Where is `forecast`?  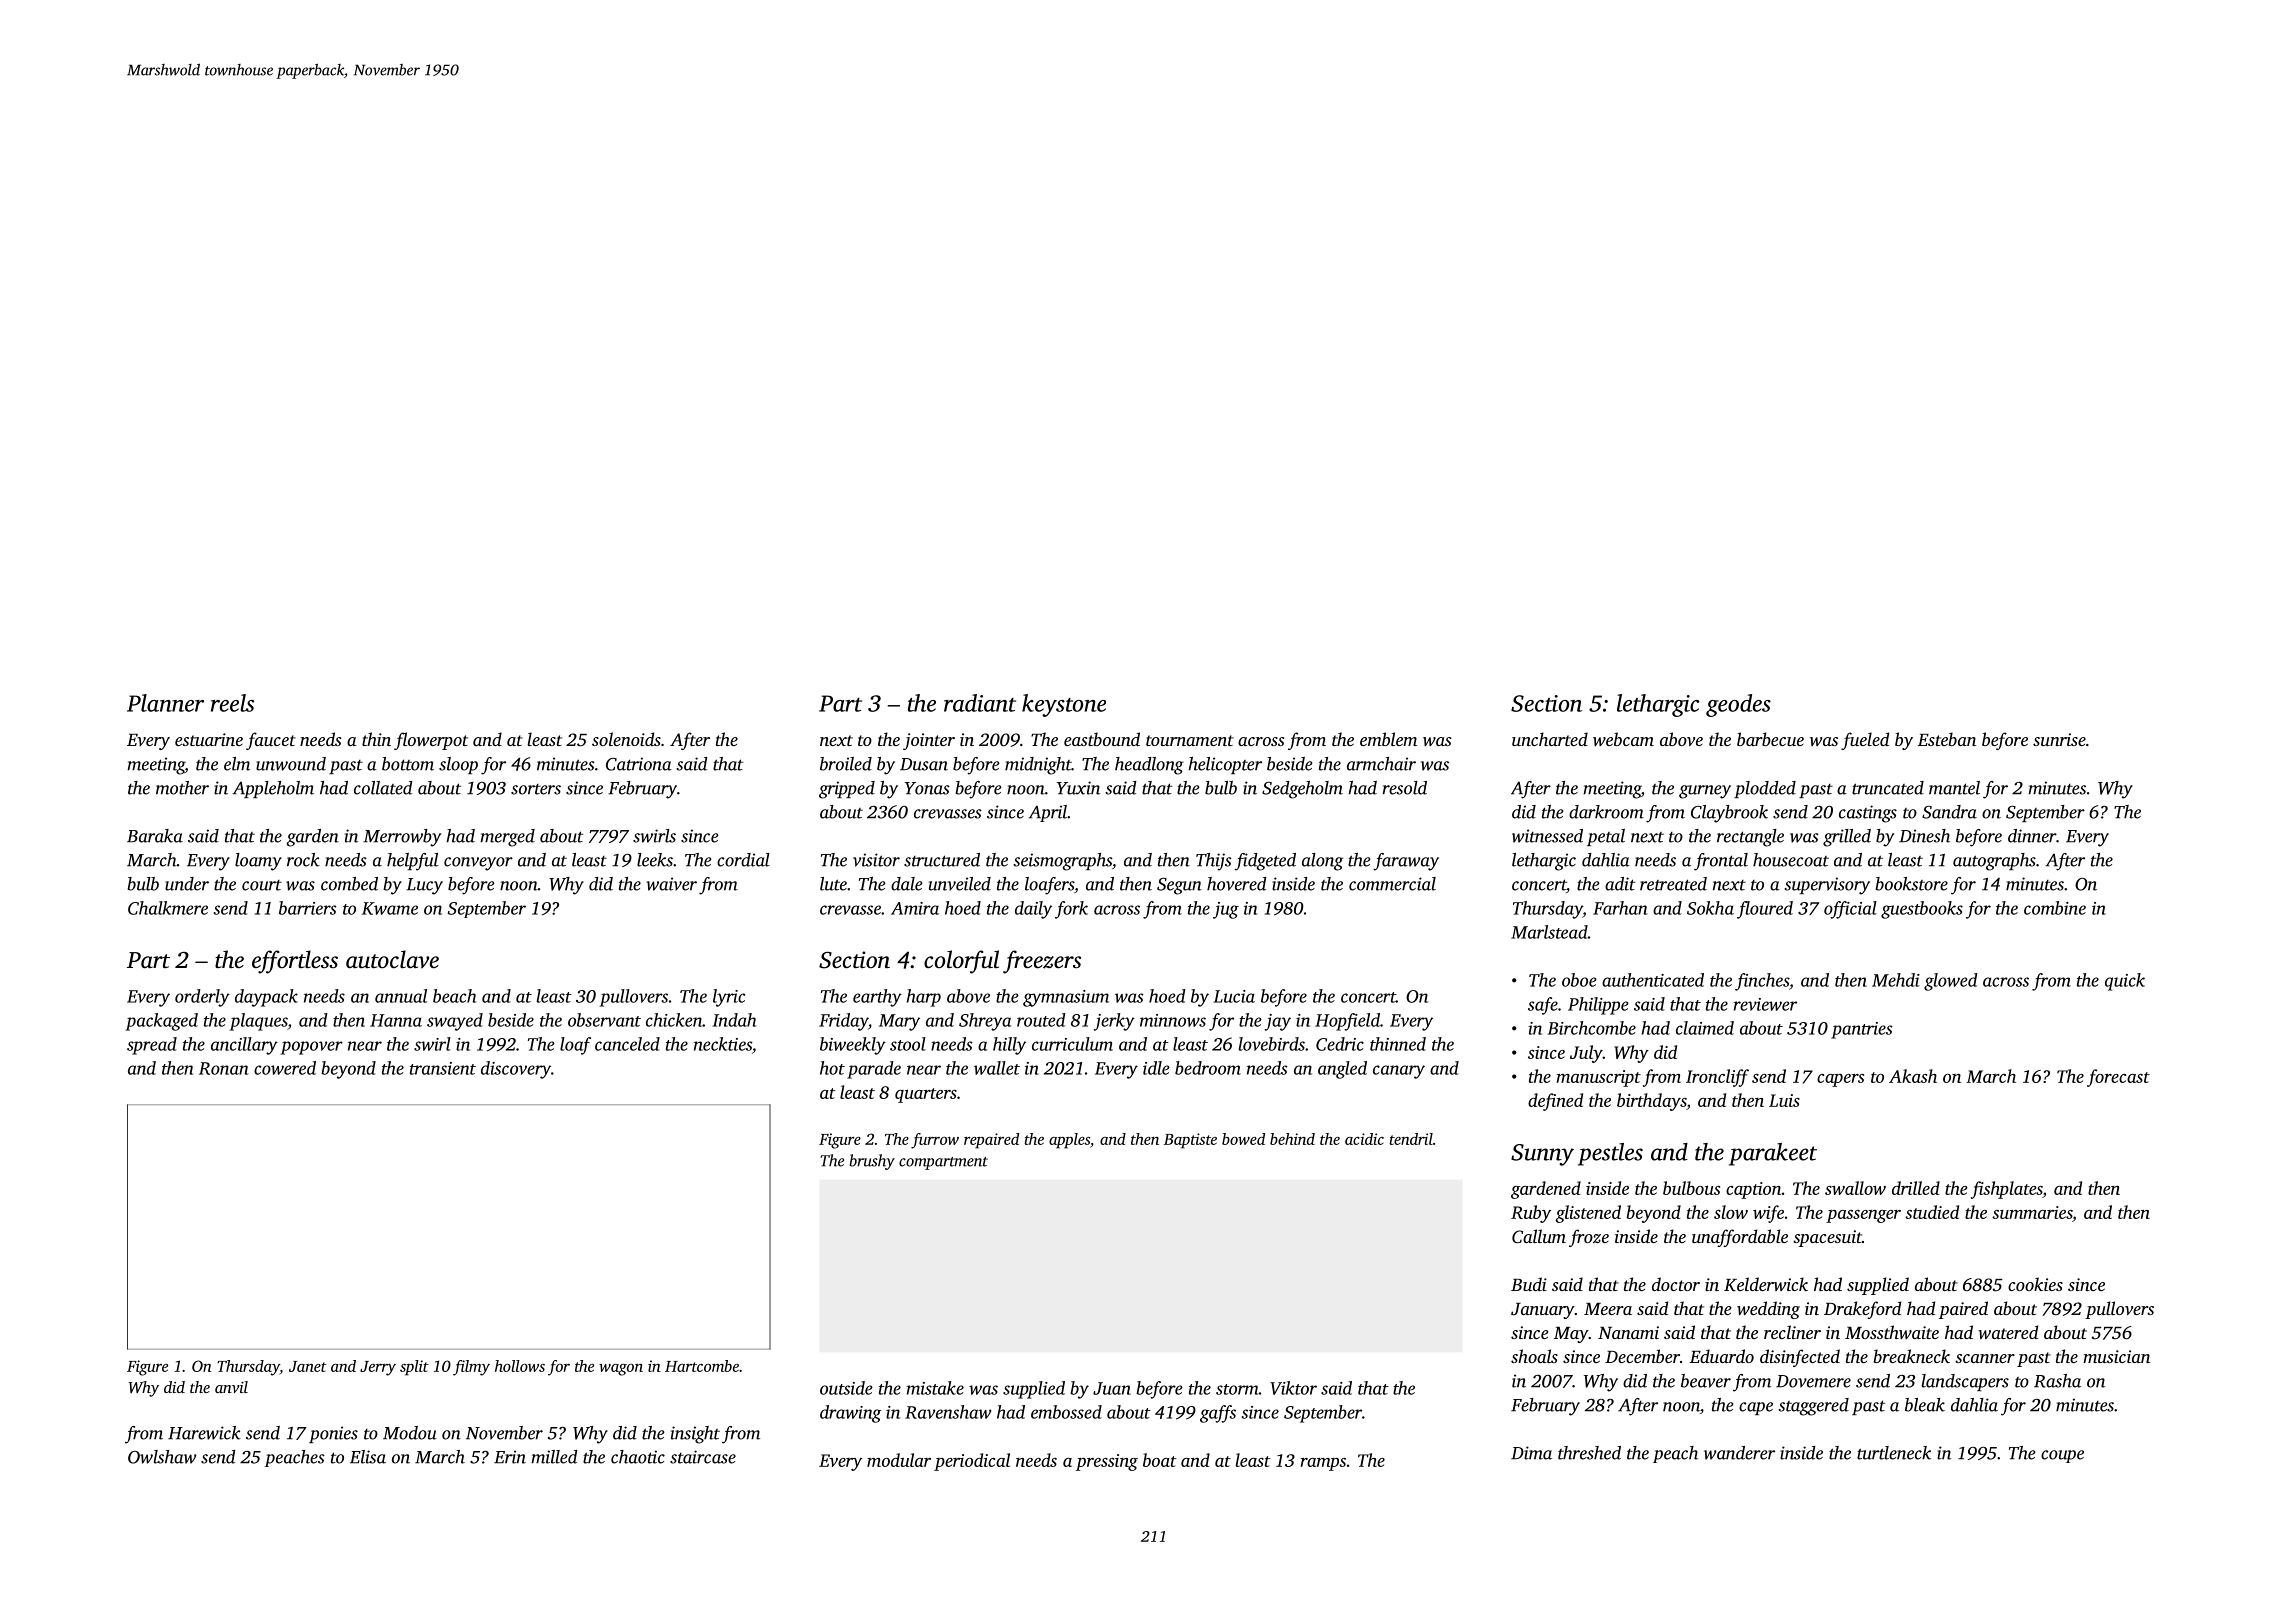
forecast is located at coordinates (2118, 1078).
